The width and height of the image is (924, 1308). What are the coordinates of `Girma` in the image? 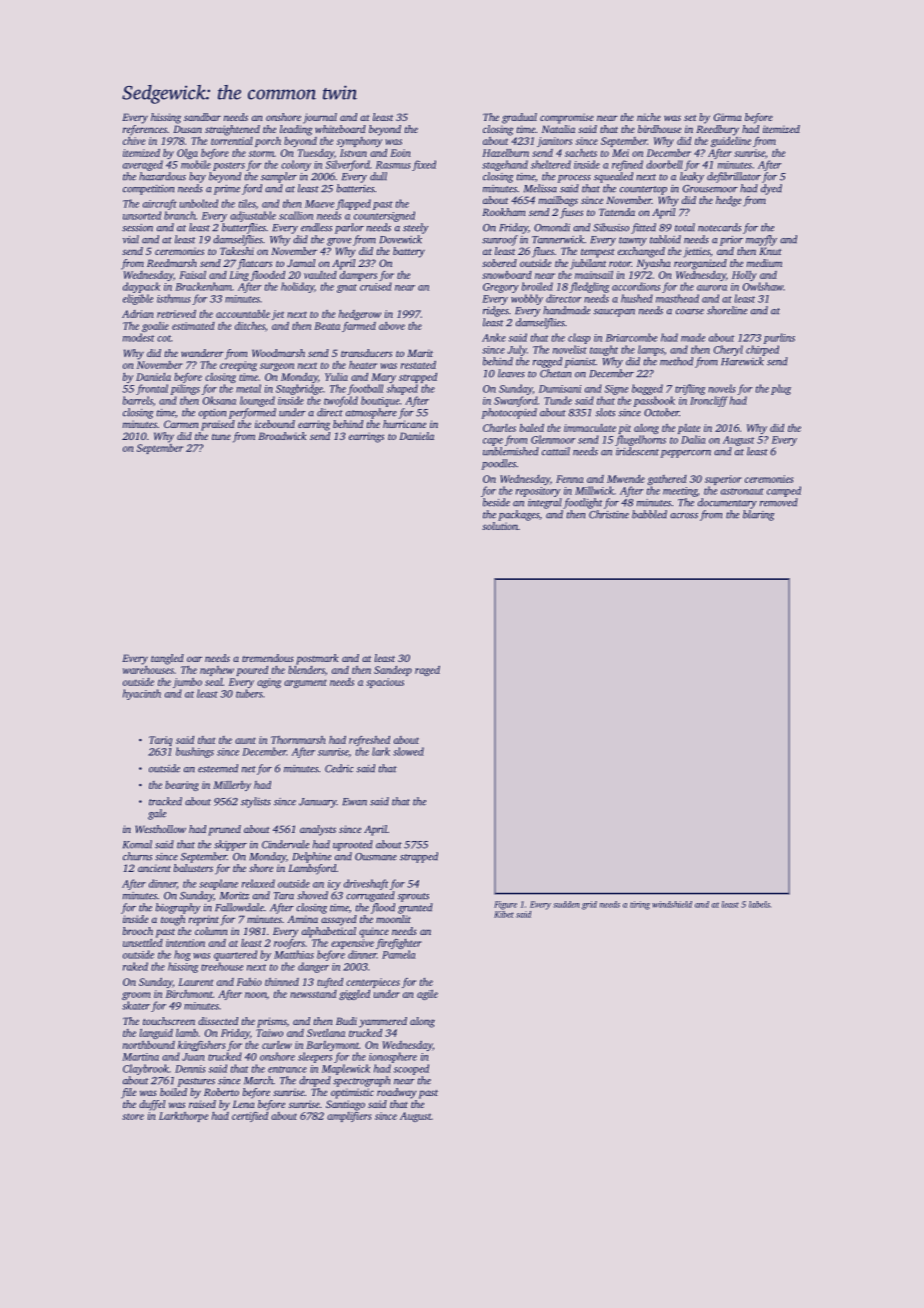 It's located at (728, 117).
